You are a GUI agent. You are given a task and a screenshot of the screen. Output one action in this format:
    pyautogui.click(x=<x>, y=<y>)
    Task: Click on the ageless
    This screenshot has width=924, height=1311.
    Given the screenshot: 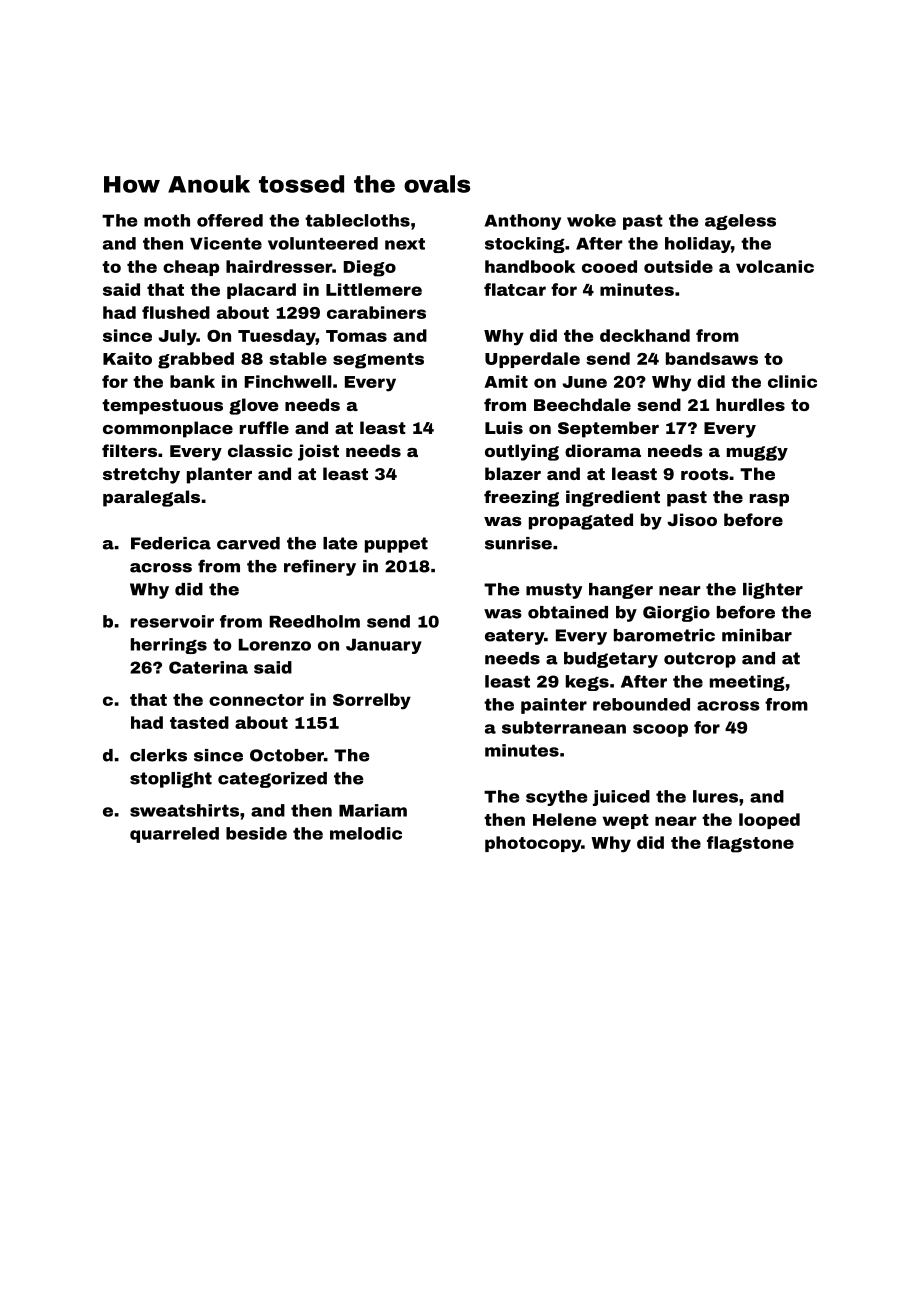 What is the action you would take?
    pyautogui.click(x=740, y=222)
